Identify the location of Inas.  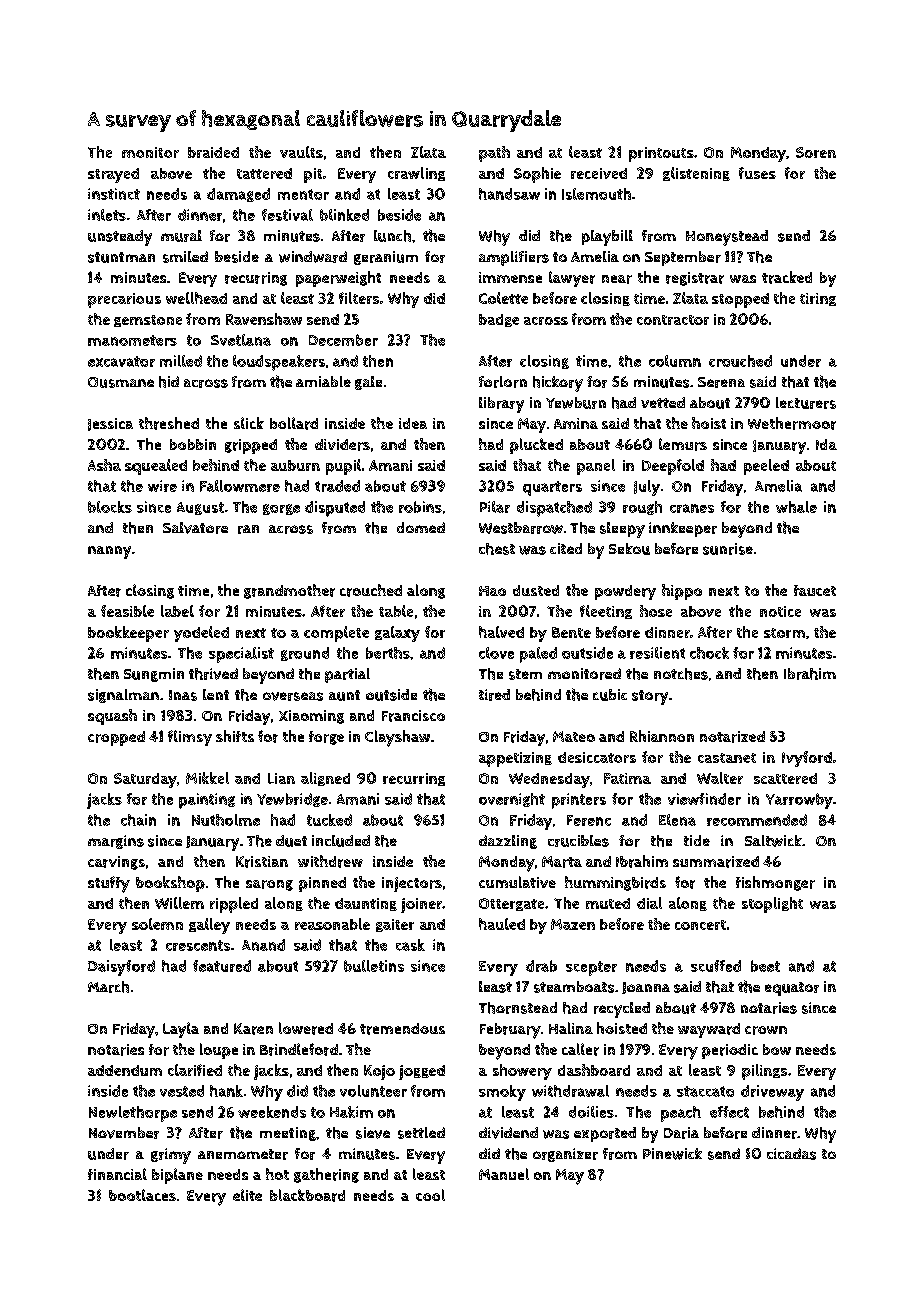
(183, 695).
